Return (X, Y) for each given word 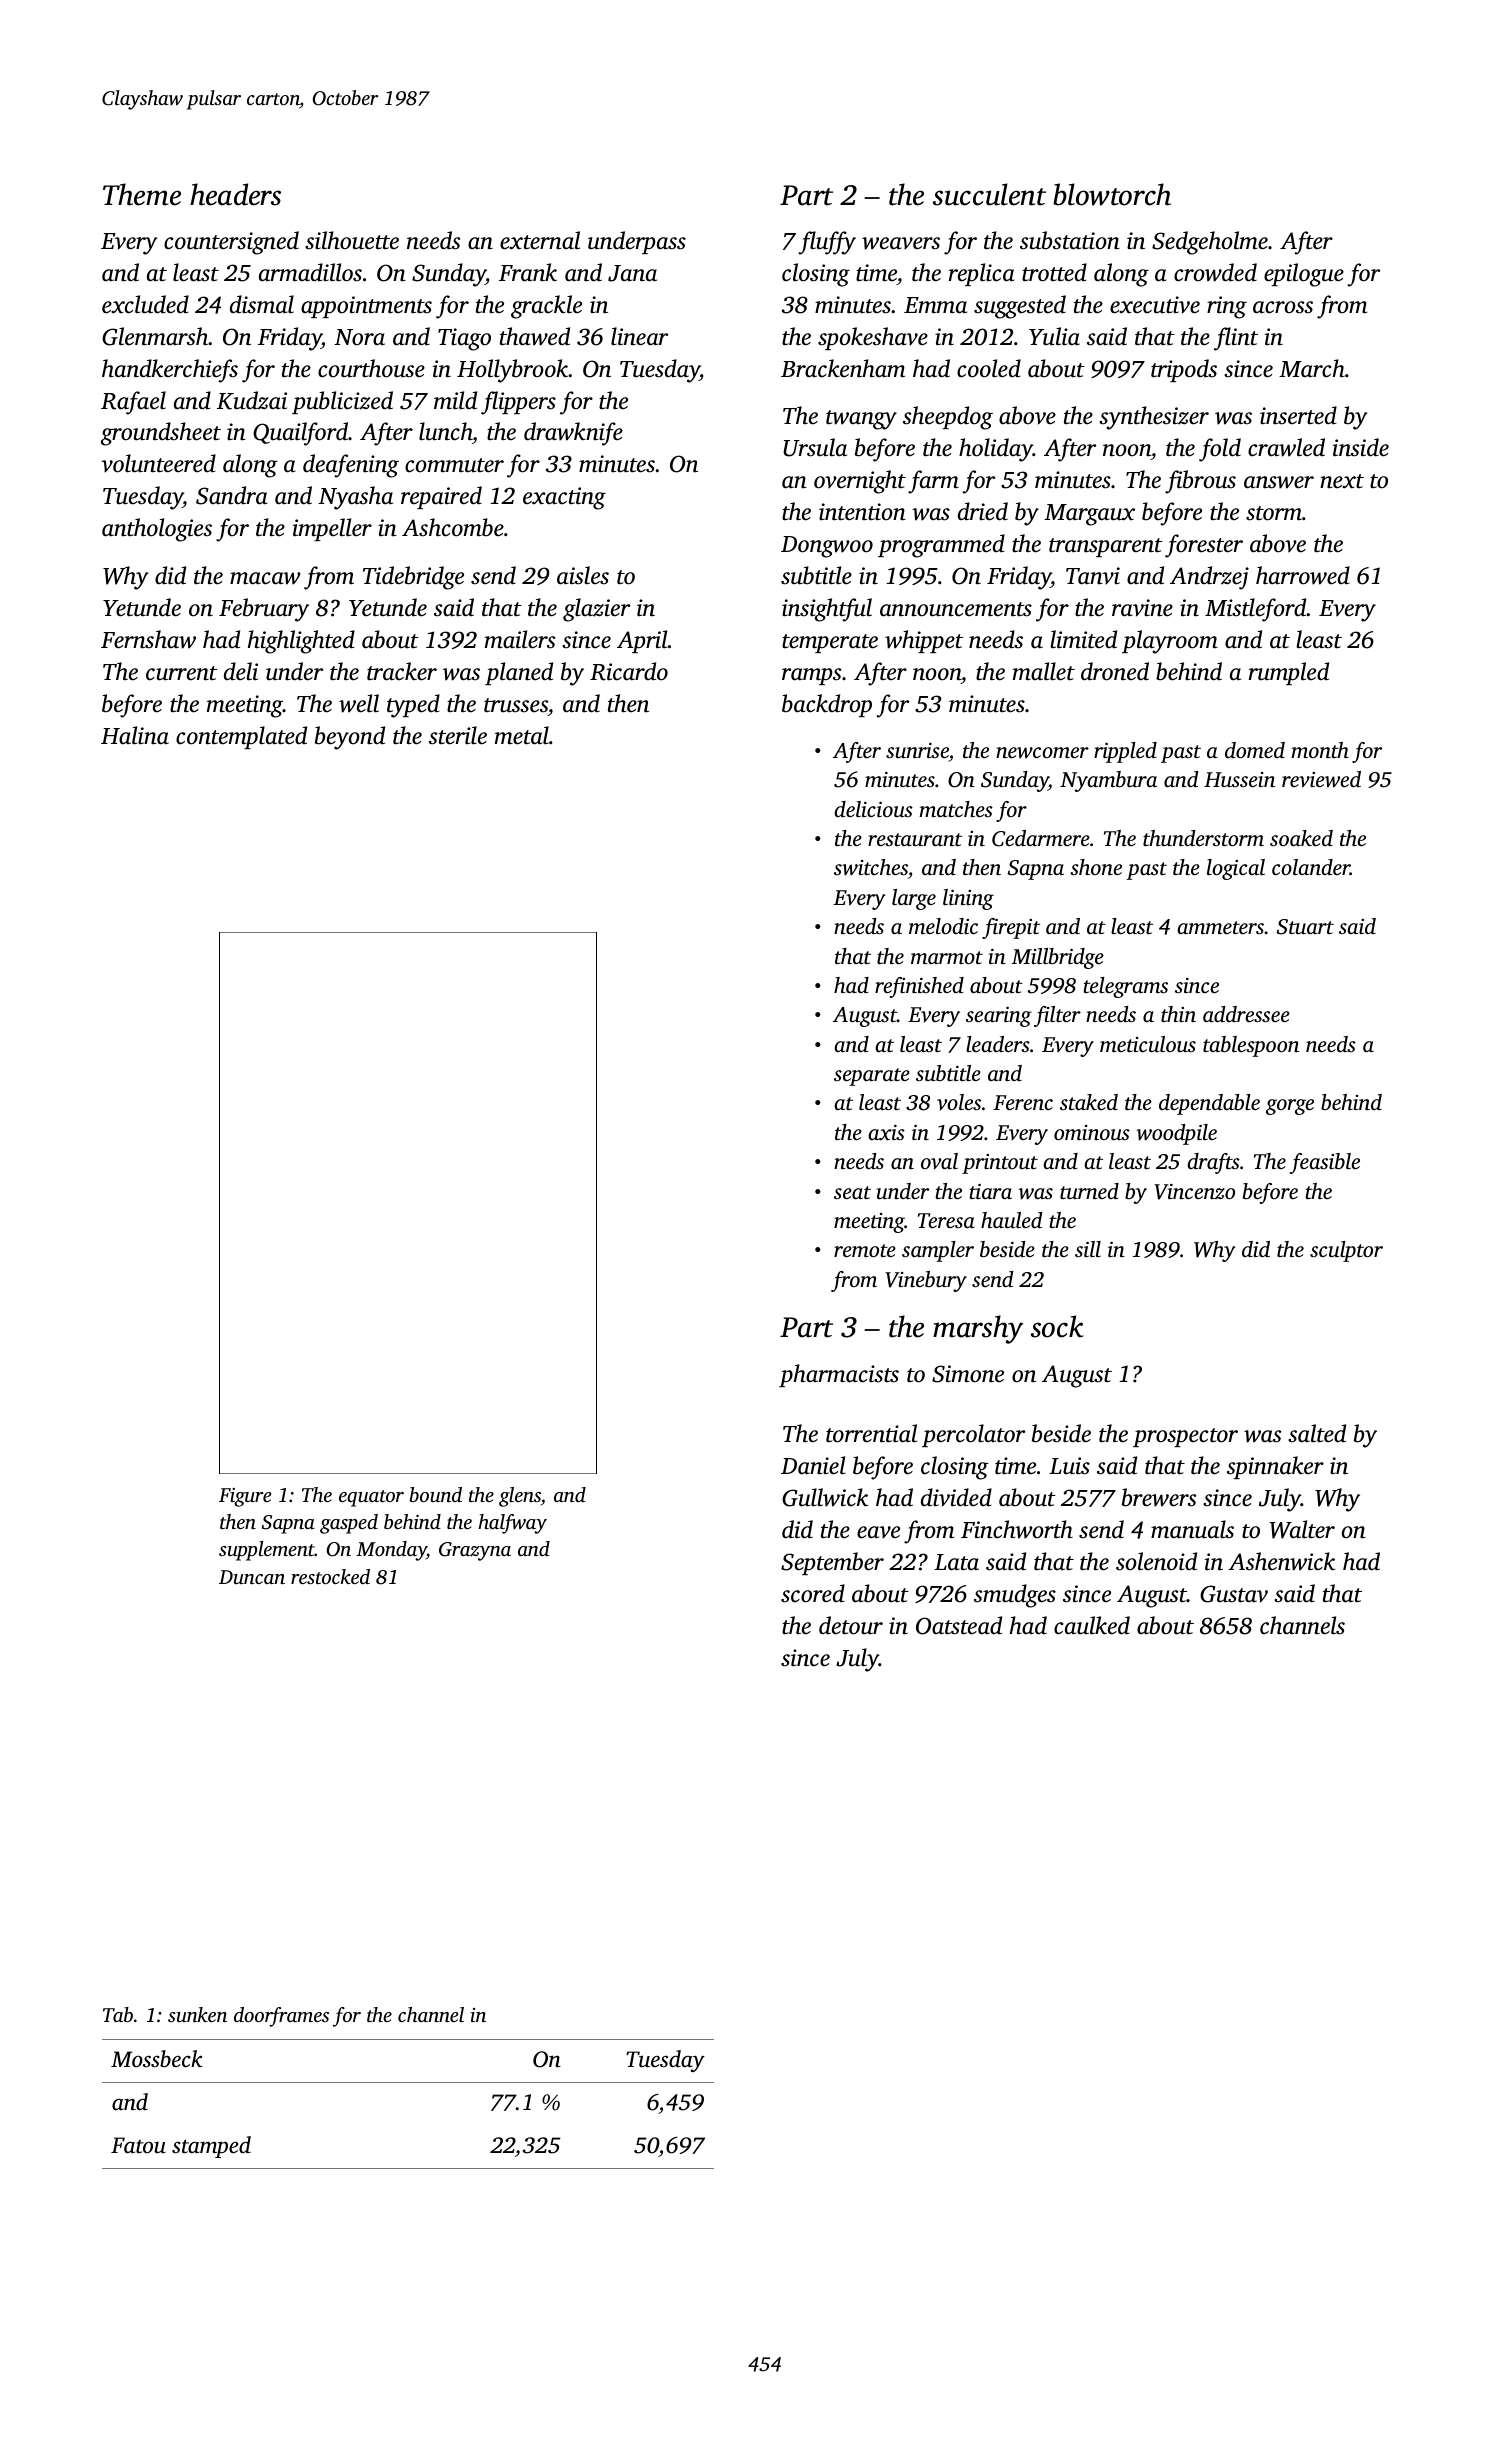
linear (639, 336)
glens (520, 1497)
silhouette (352, 240)
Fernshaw (148, 639)
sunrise (917, 750)
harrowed (1303, 575)
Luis (1069, 1466)
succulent (989, 194)
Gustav (1234, 1594)
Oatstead (959, 1625)
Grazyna (475, 1551)
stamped (211, 2147)
